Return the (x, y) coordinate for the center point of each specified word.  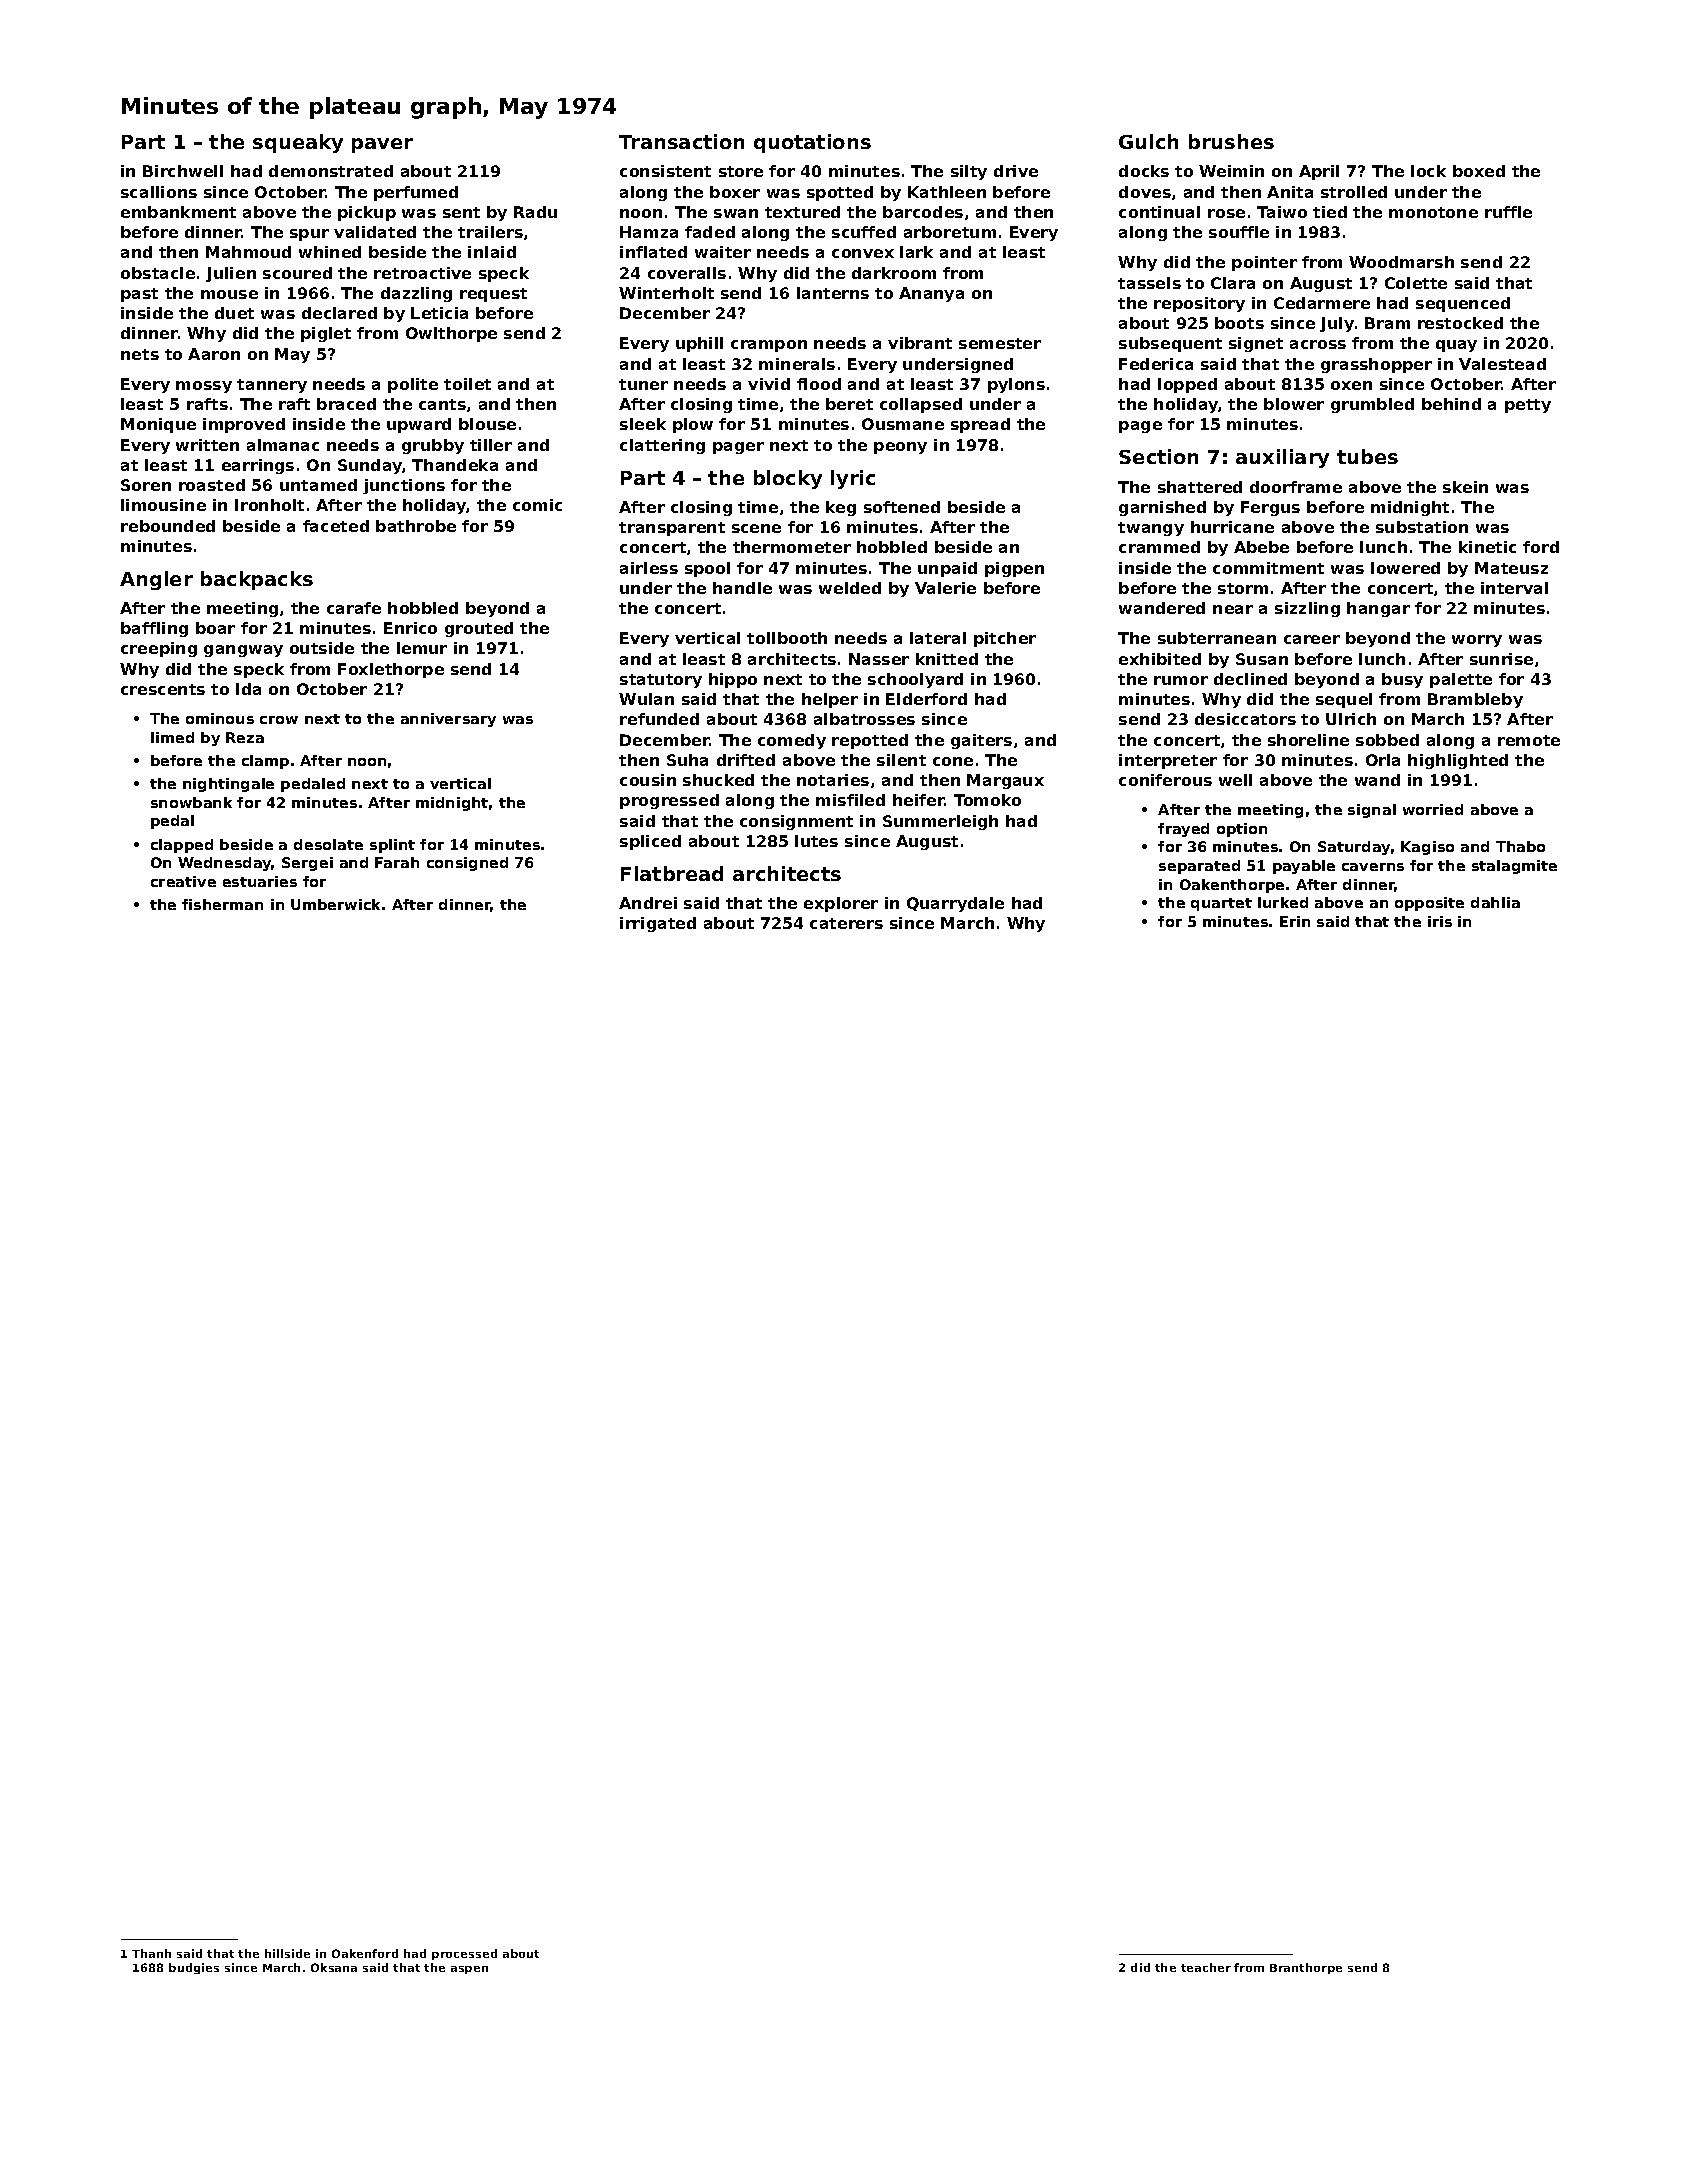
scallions (159, 192)
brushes (1231, 141)
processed (464, 1954)
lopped (1187, 385)
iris (1440, 921)
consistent (665, 171)
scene (756, 528)
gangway (243, 651)
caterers (846, 923)
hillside (287, 1953)
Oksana (334, 1967)
